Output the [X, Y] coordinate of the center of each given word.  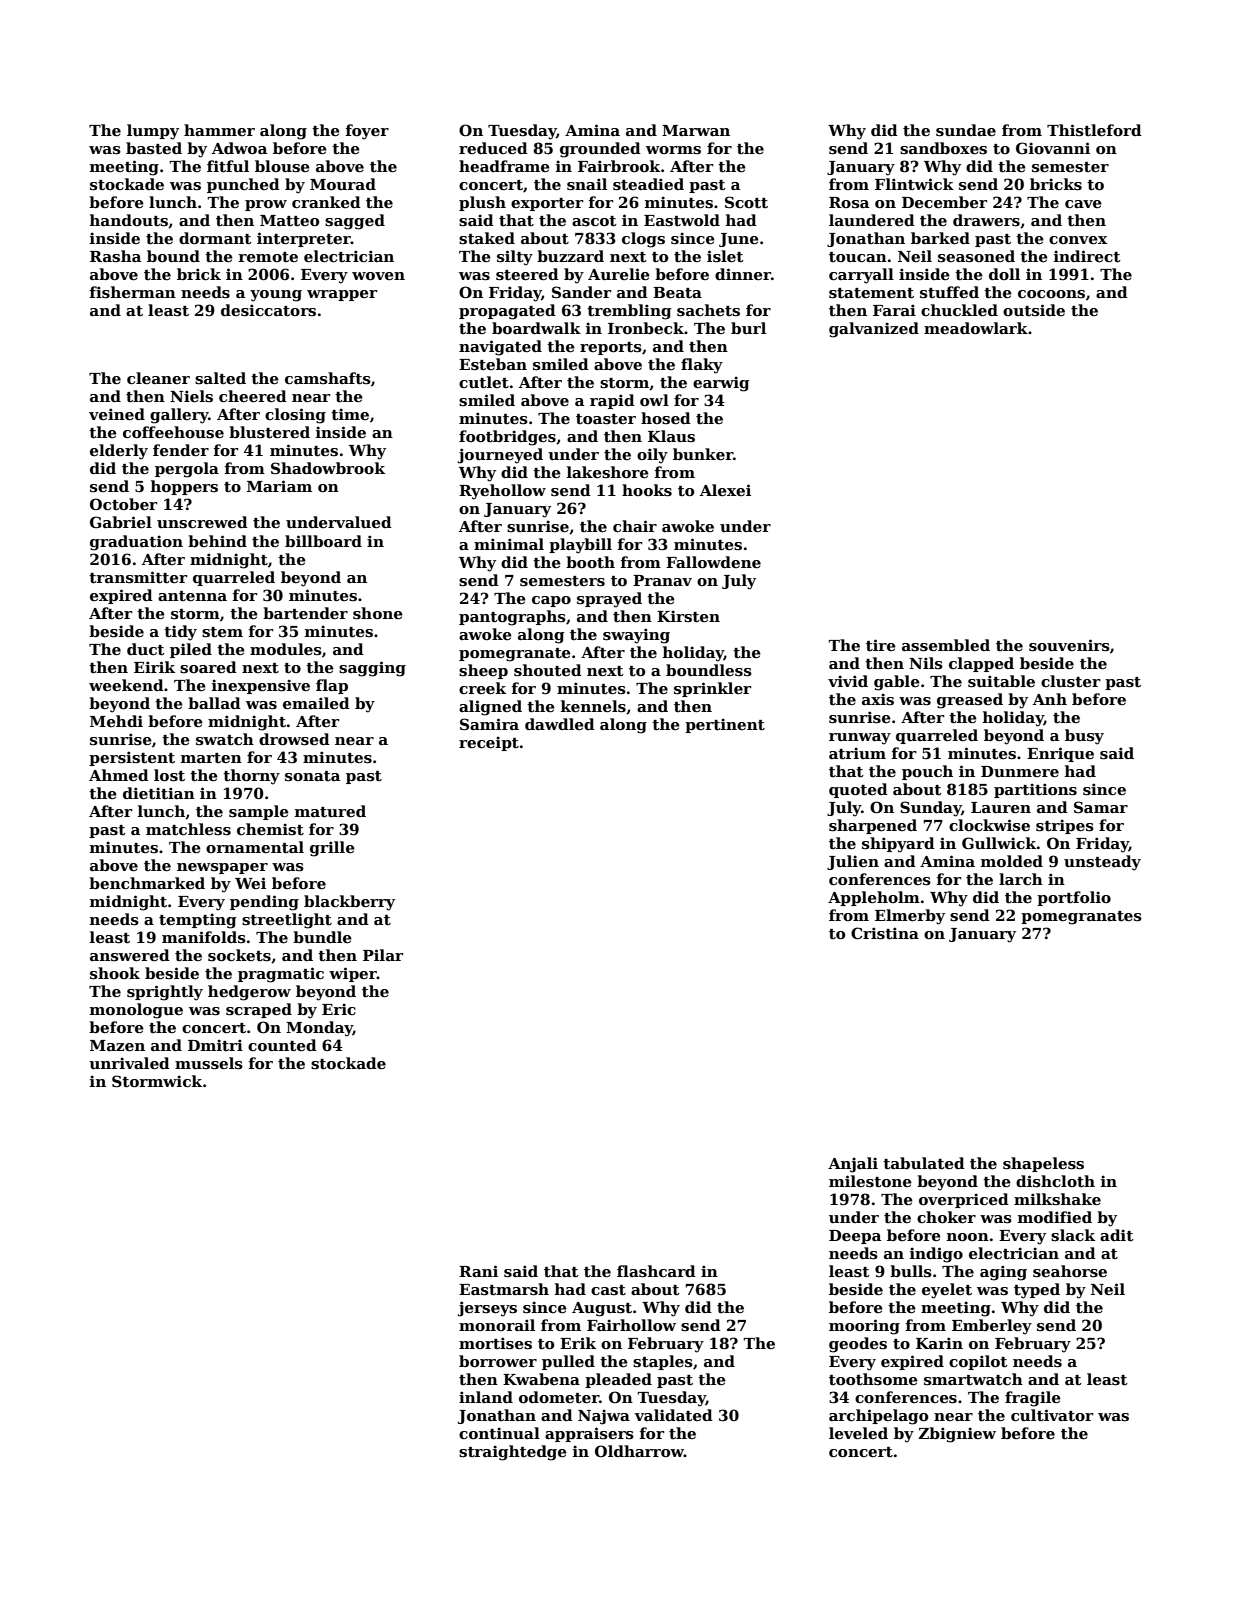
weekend [126, 685]
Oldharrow [639, 1451]
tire [881, 645]
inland [486, 1397]
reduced [493, 148]
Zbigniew [957, 1435]
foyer [367, 132]
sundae [966, 130]
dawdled [560, 724]
